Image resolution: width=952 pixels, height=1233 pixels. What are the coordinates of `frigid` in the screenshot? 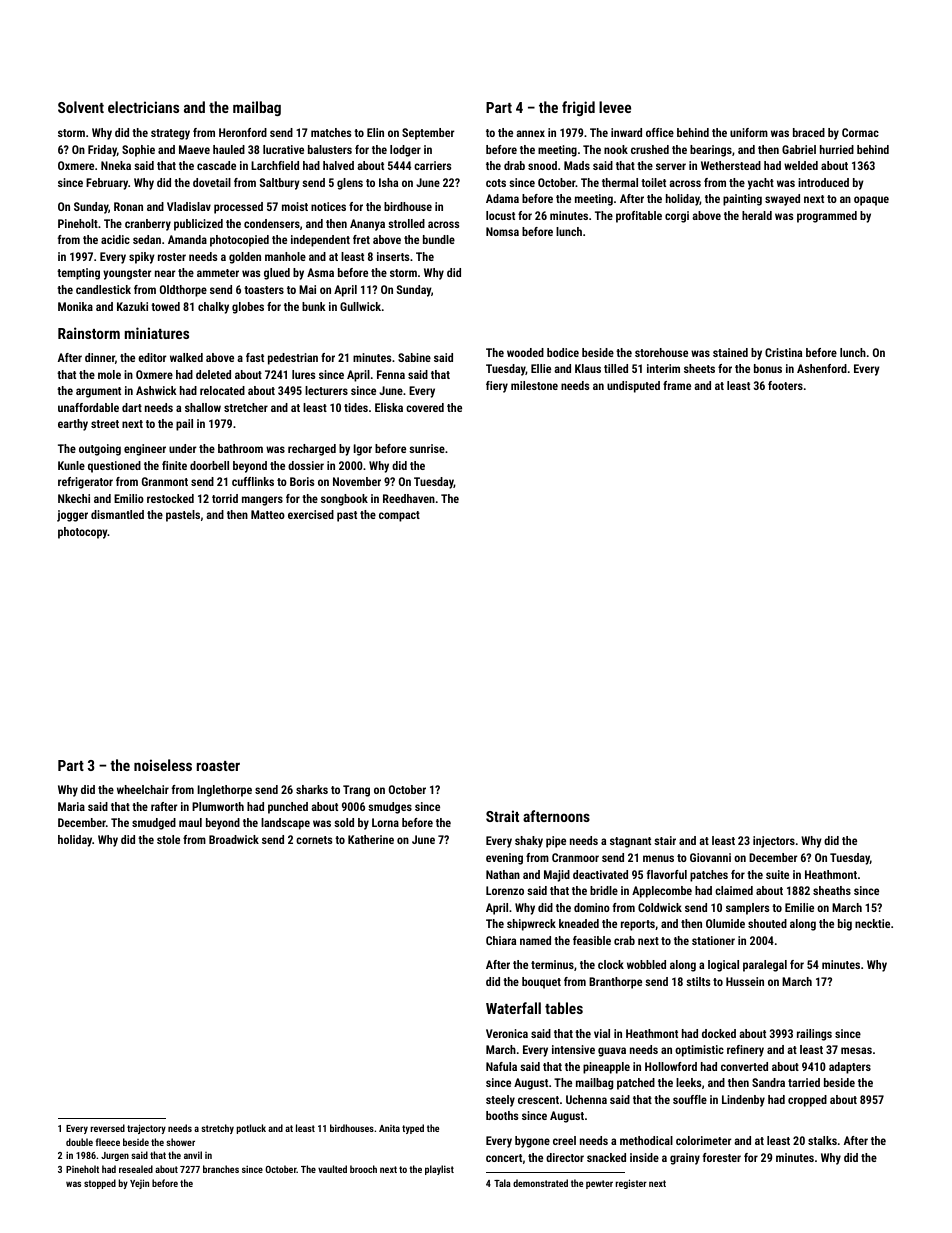 It's located at (578, 108).
